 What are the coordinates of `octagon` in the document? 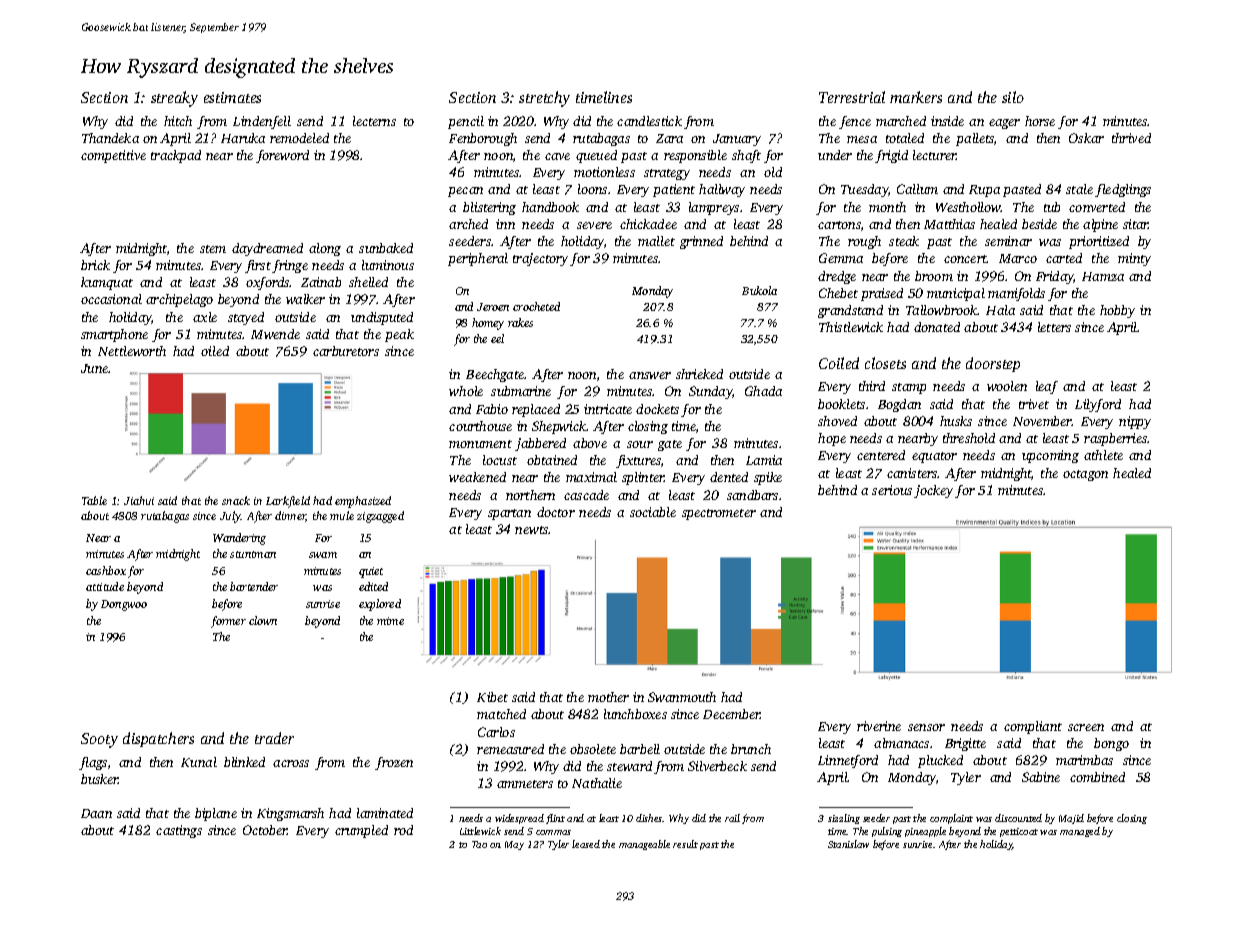 It's located at (1085, 475).
